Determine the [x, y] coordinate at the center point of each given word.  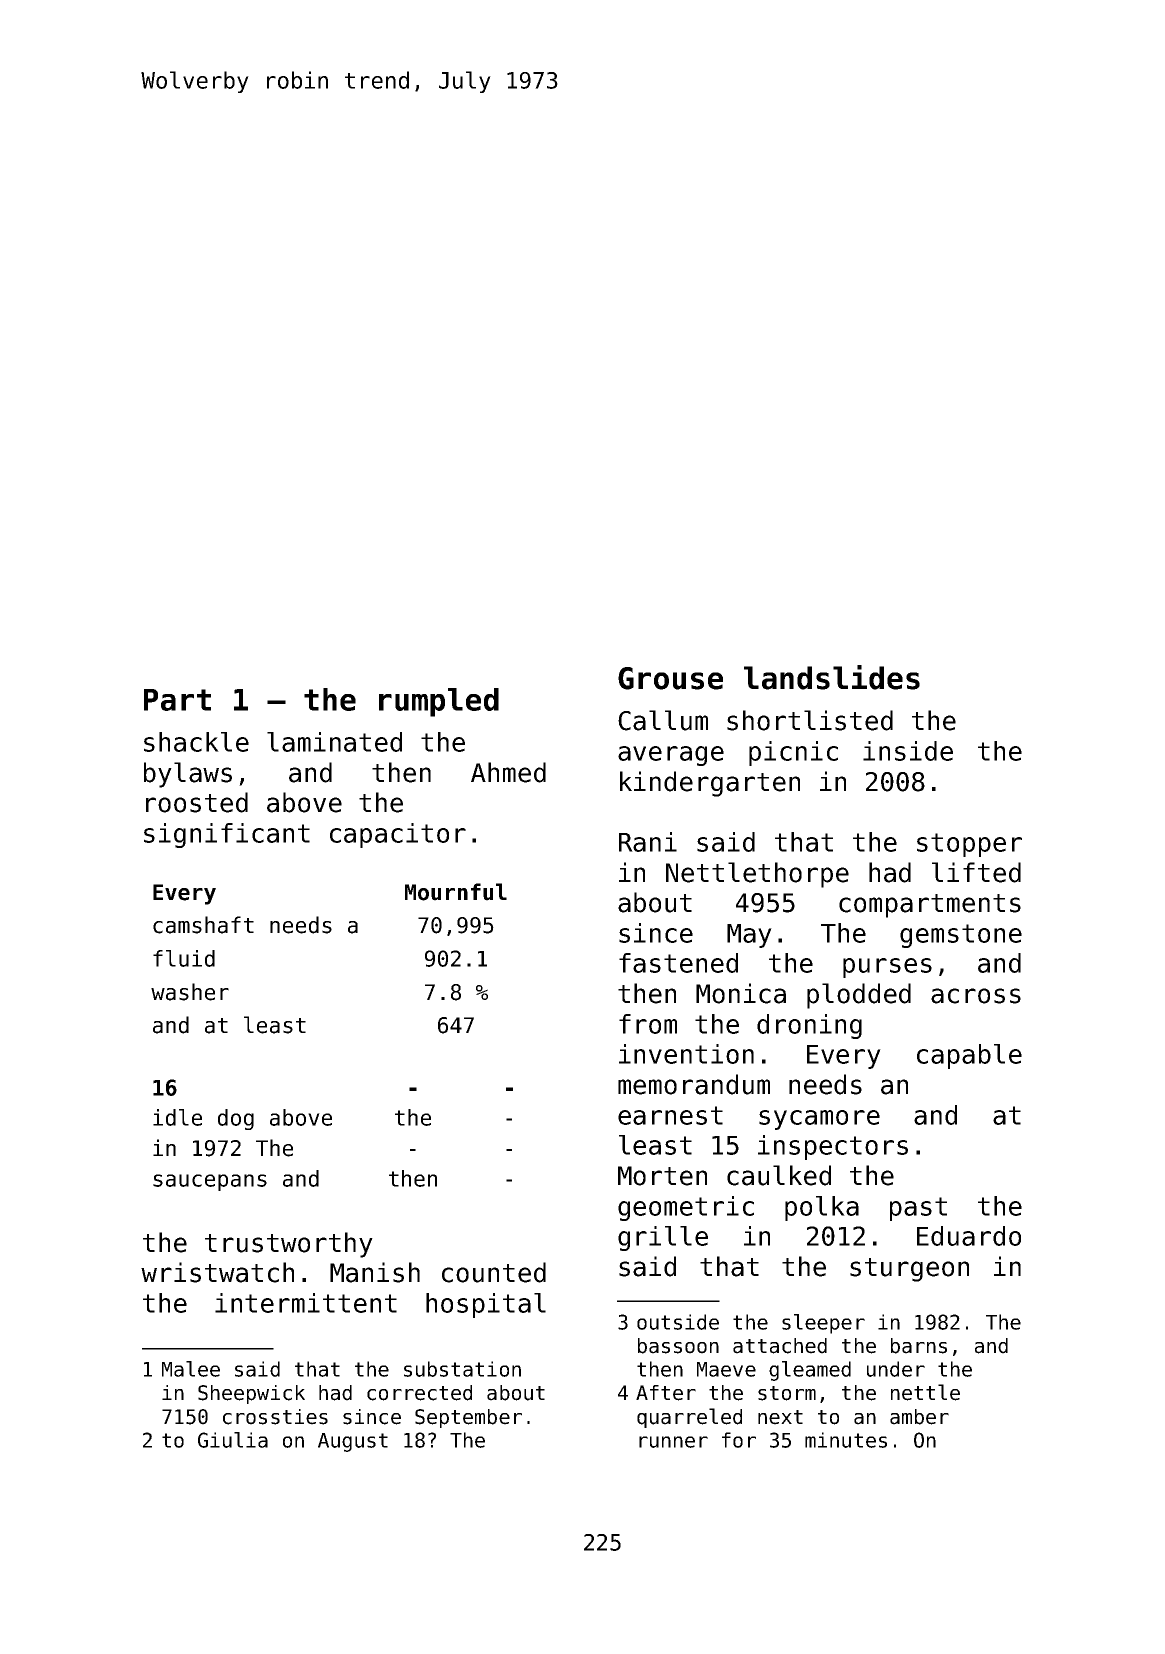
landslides [832, 677]
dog [236, 1119]
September [468, 1418]
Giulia [233, 1440]
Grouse [670, 678]
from [648, 1024]
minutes [846, 1440]
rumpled [439, 702]
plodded [859, 996]
